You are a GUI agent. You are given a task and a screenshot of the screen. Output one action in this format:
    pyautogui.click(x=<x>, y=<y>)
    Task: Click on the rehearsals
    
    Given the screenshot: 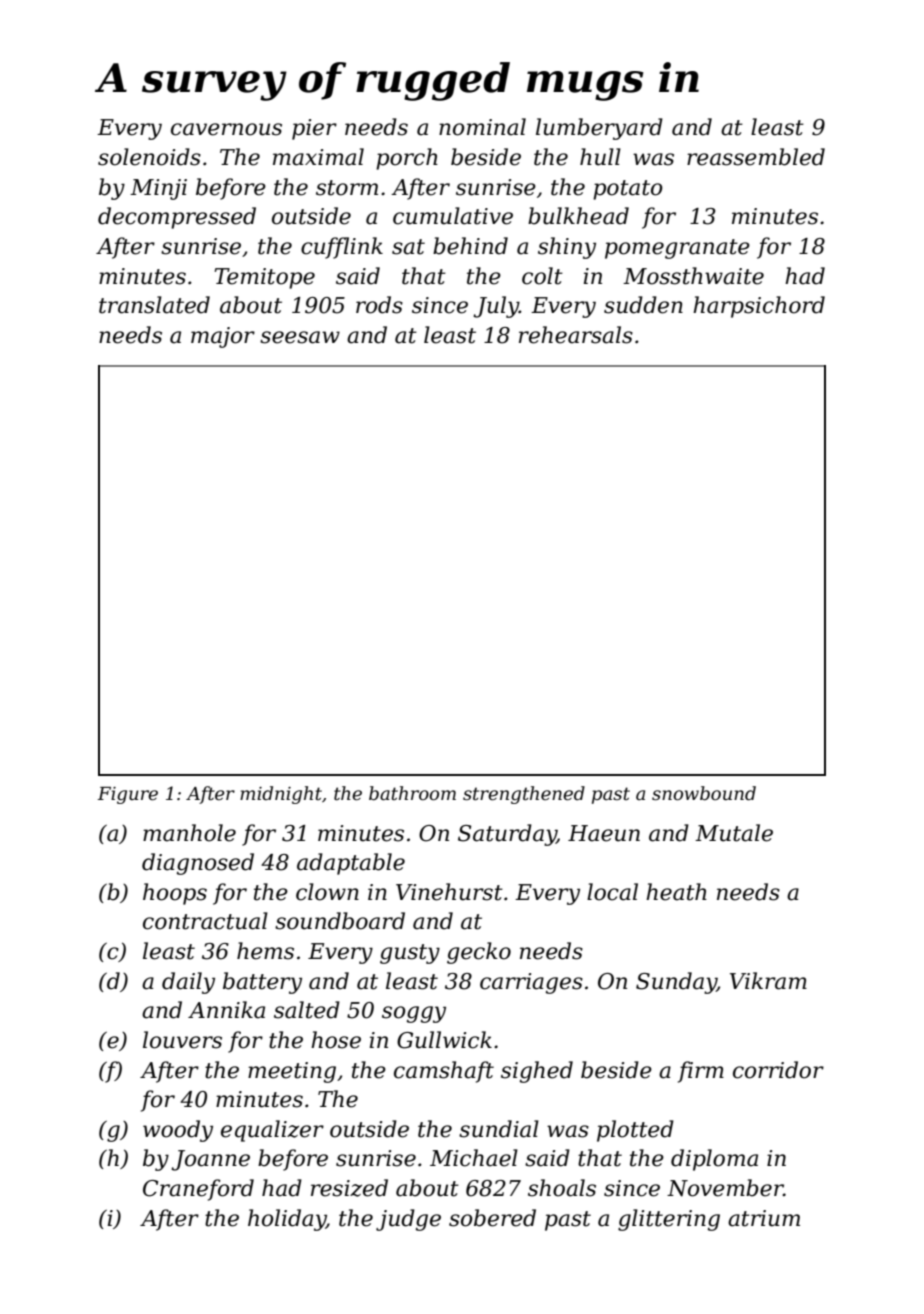 What is the action you would take?
    pyautogui.click(x=576, y=335)
